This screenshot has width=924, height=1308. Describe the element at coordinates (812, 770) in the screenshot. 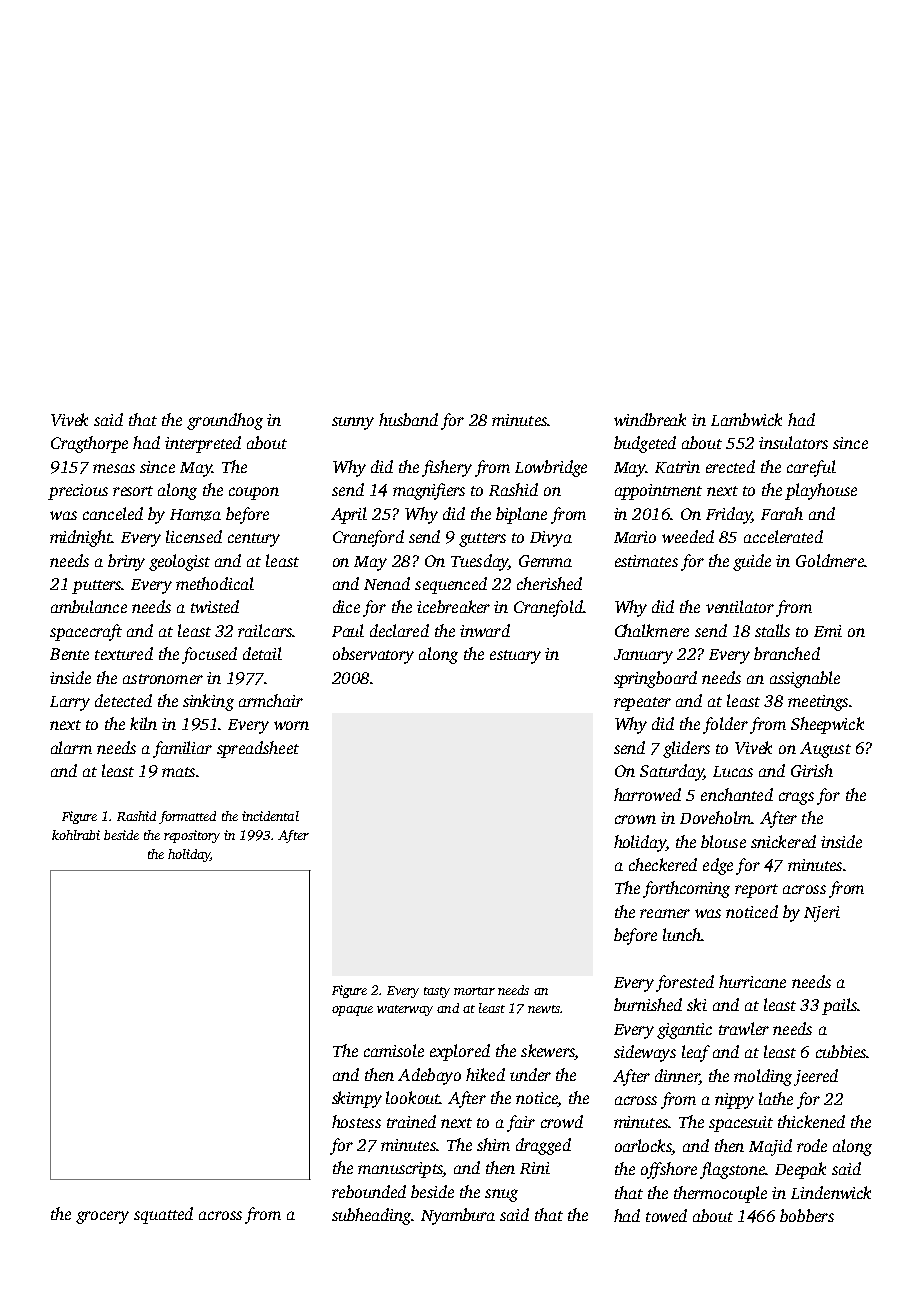

I see `Girish` at that location.
